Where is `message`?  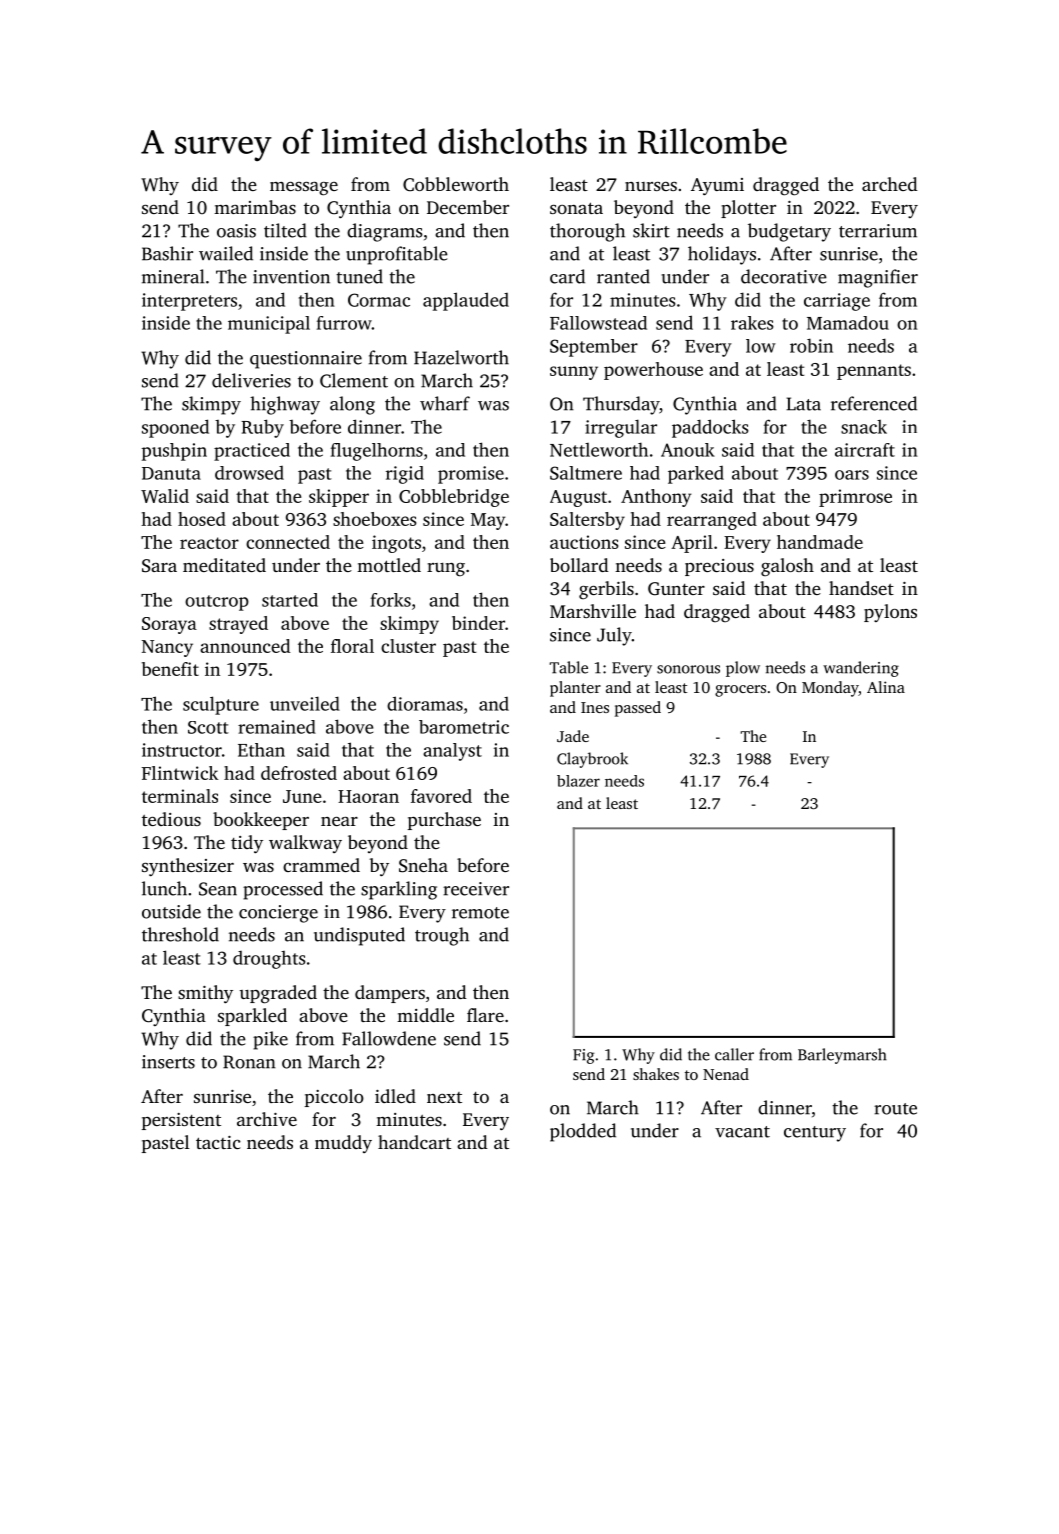
message is located at coordinates (304, 189).
